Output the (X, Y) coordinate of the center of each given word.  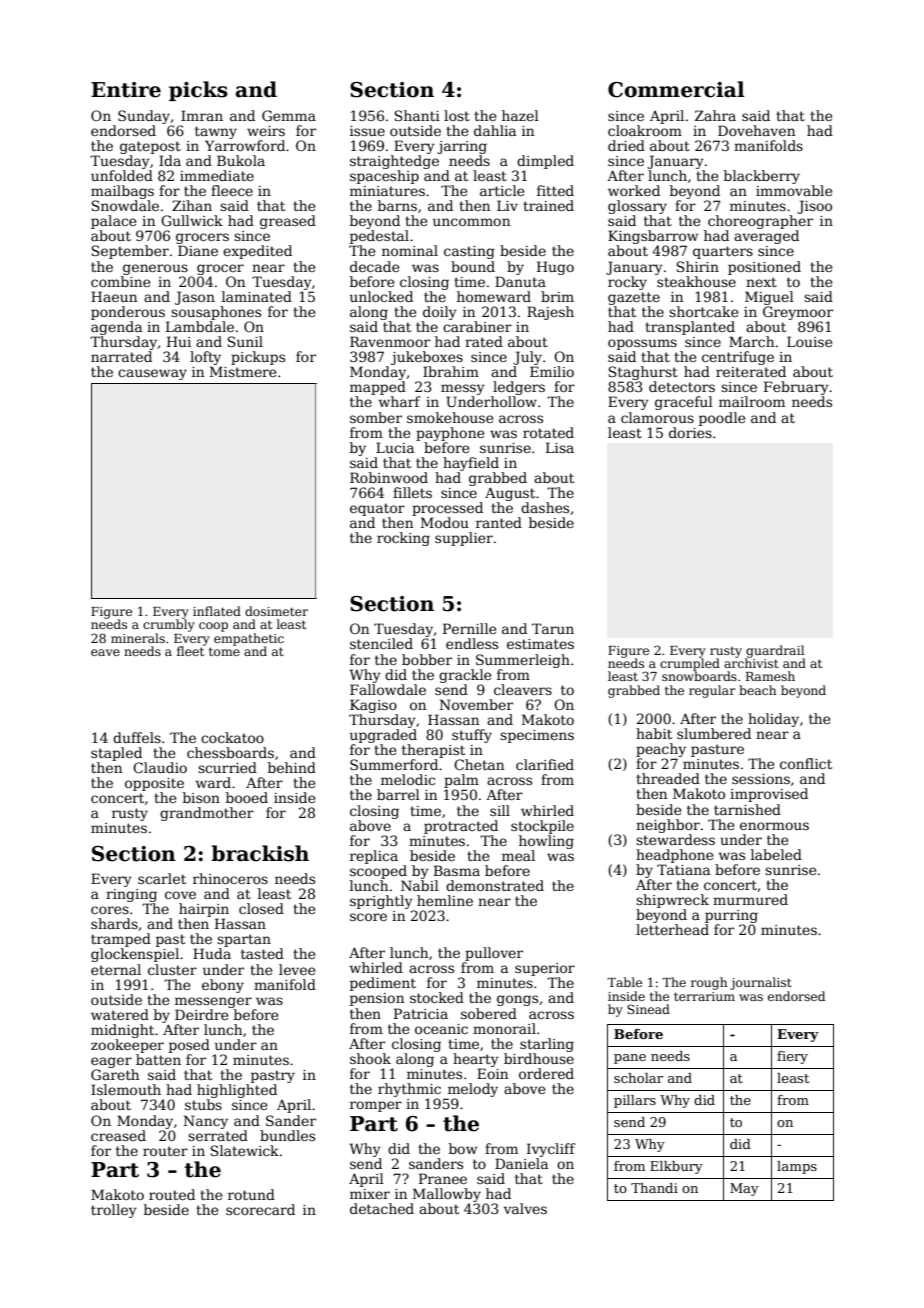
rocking (403, 539)
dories (690, 432)
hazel (520, 115)
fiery (792, 1057)
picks (198, 91)
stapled (116, 754)
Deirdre (201, 1014)
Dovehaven (756, 130)
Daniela (521, 1163)
